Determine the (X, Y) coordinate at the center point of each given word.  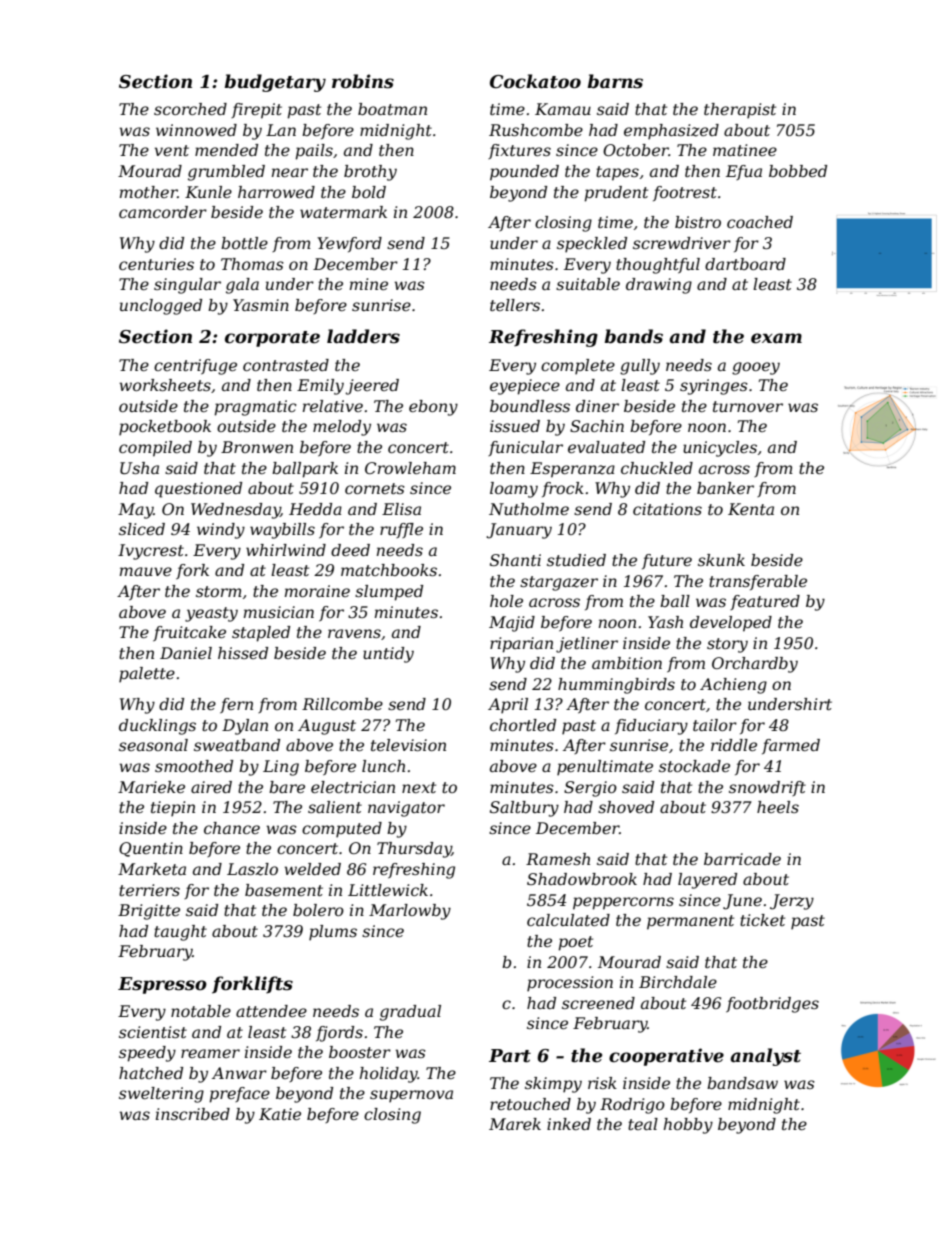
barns (615, 81)
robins (363, 81)
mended (226, 150)
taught (180, 933)
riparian (521, 645)
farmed (791, 746)
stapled (261, 634)
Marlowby (410, 912)
